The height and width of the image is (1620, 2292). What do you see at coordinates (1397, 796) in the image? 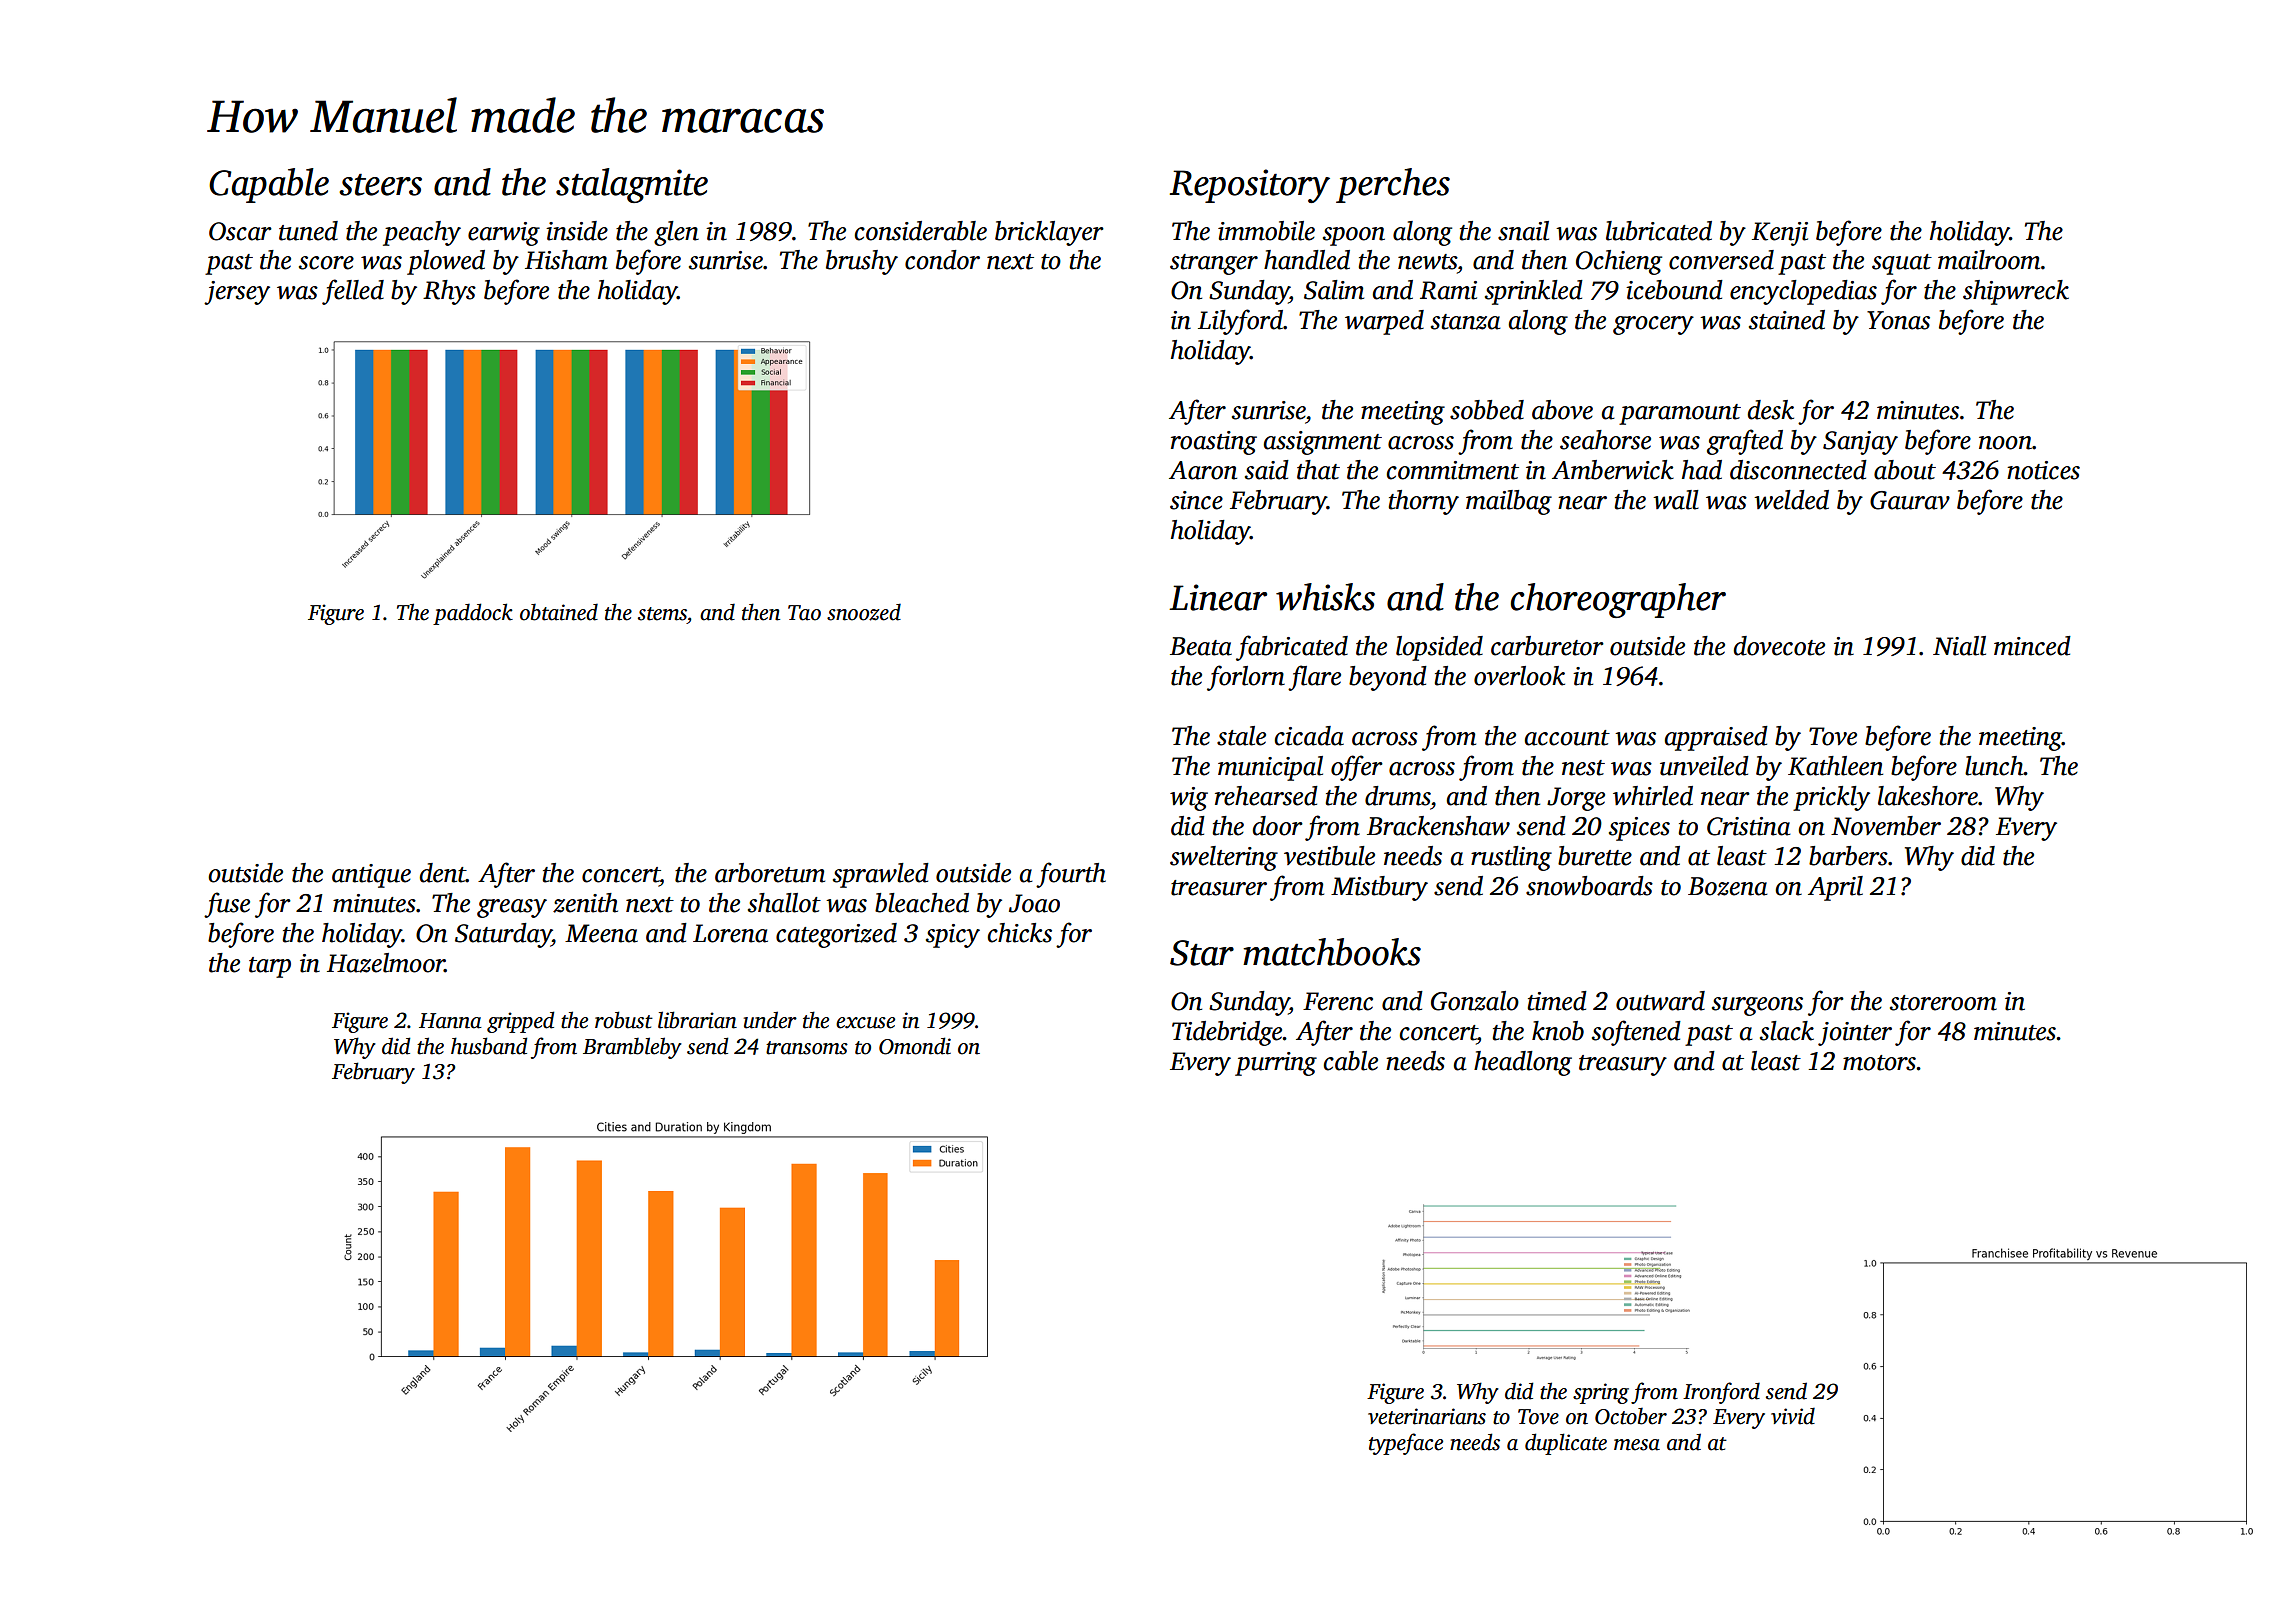
I see `drums` at bounding box center [1397, 796].
